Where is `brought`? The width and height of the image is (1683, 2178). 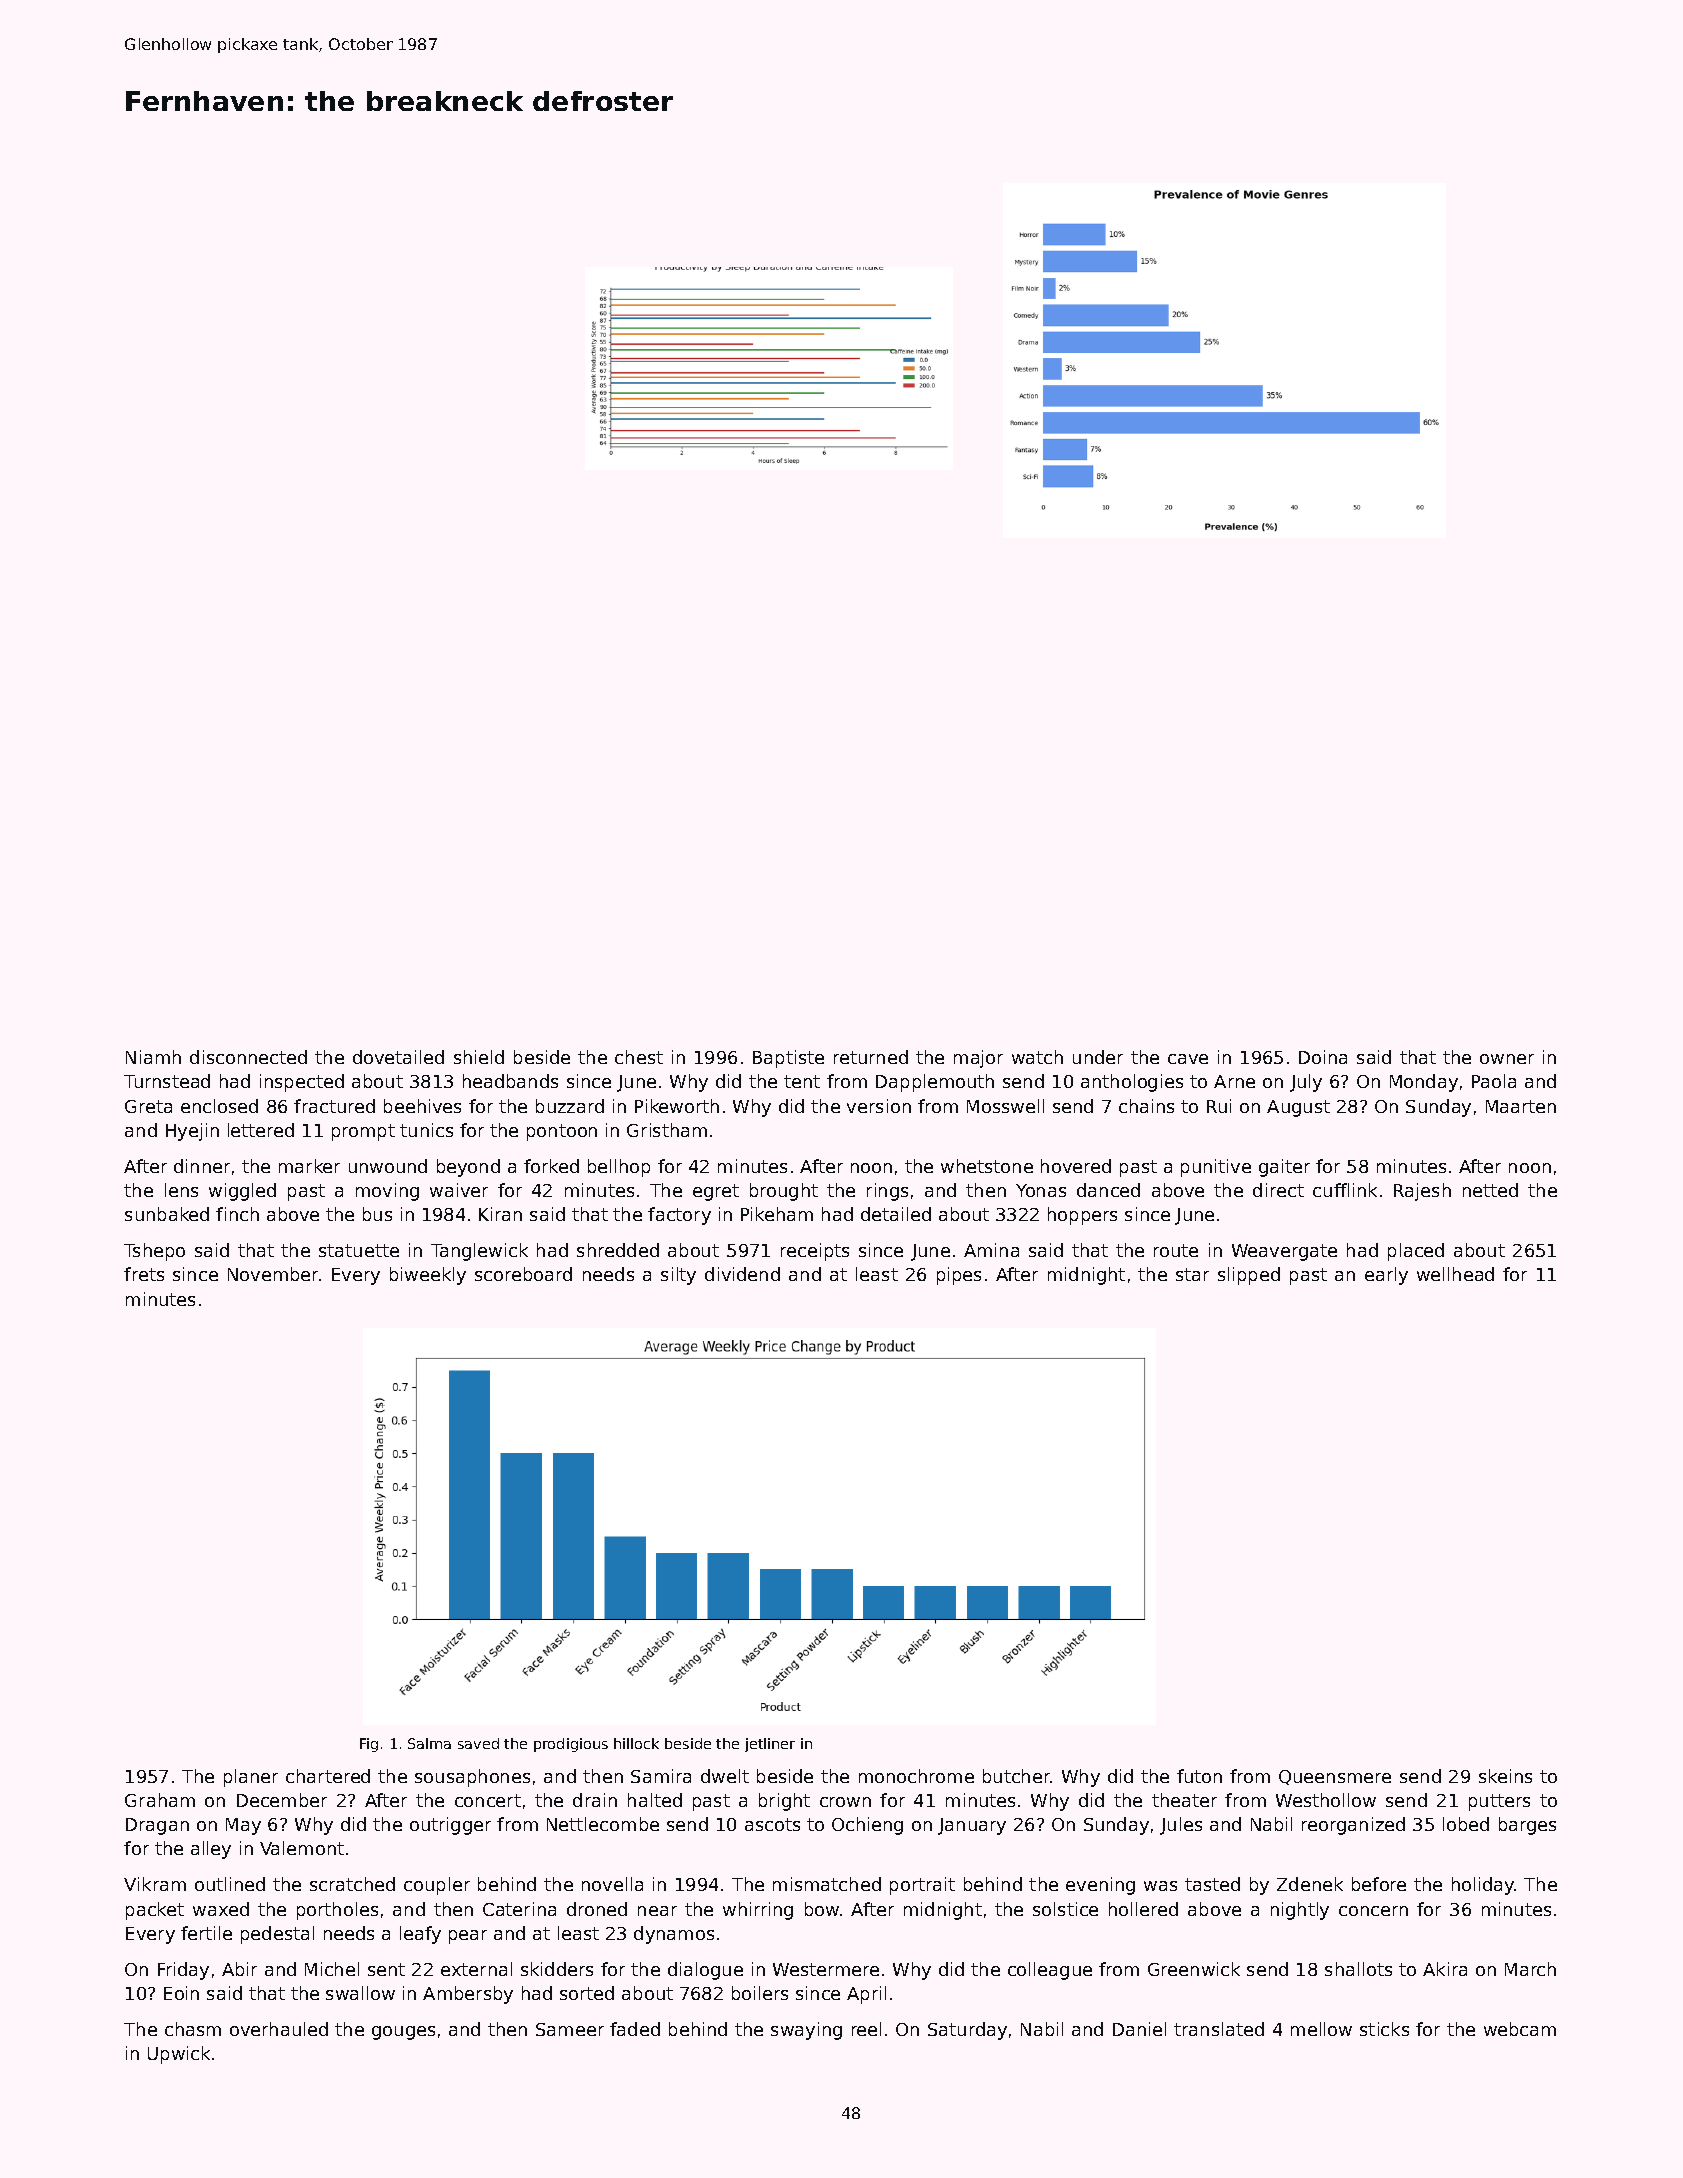 brought is located at coordinates (784, 1192).
